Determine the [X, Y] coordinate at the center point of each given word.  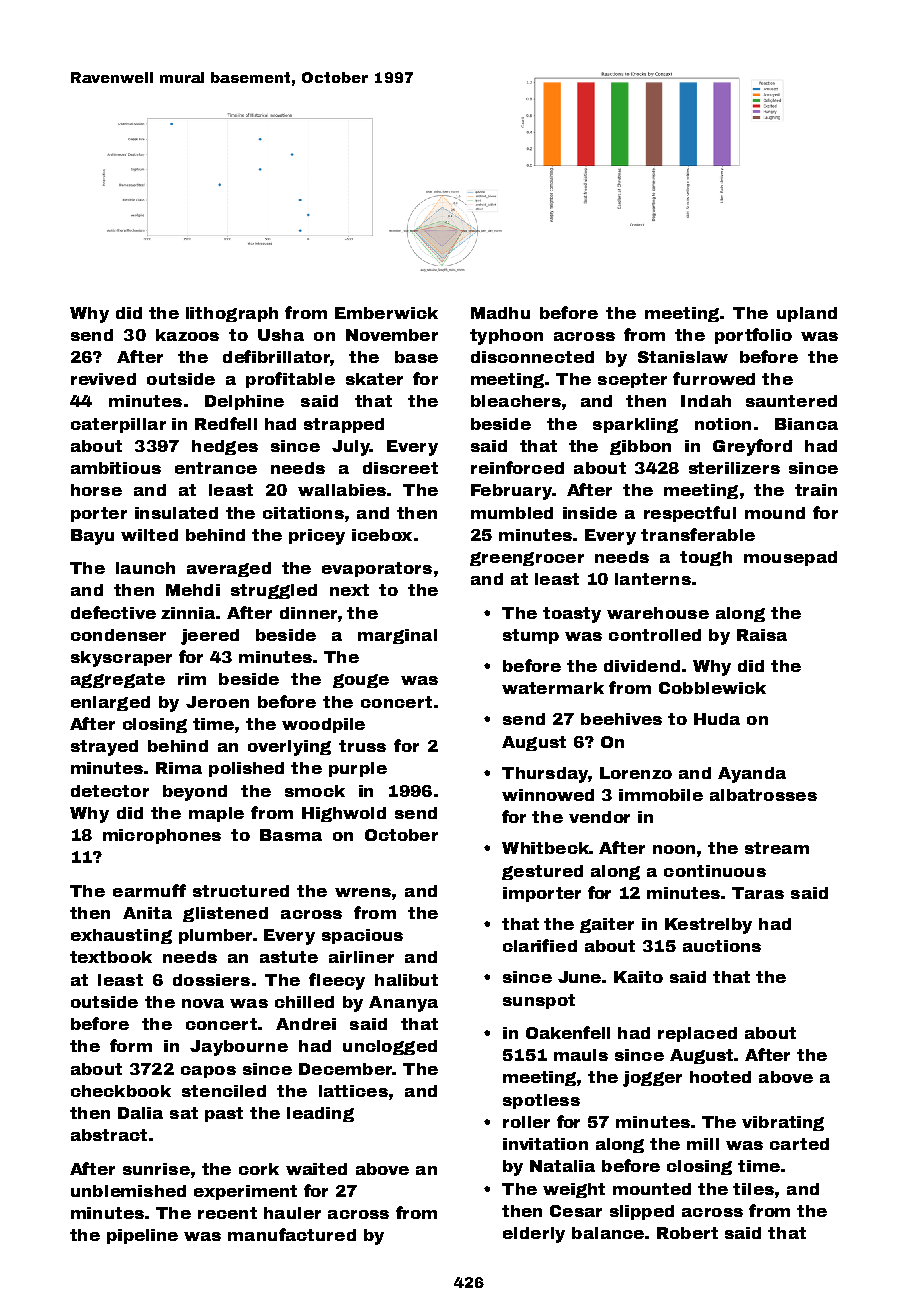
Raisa [762, 635]
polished [246, 769]
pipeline [142, 1236]
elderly [534, 1235]
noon [674, 849]
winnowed [548, 795]
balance [608, 1233]
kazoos [187, 335]
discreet [400, 468]
